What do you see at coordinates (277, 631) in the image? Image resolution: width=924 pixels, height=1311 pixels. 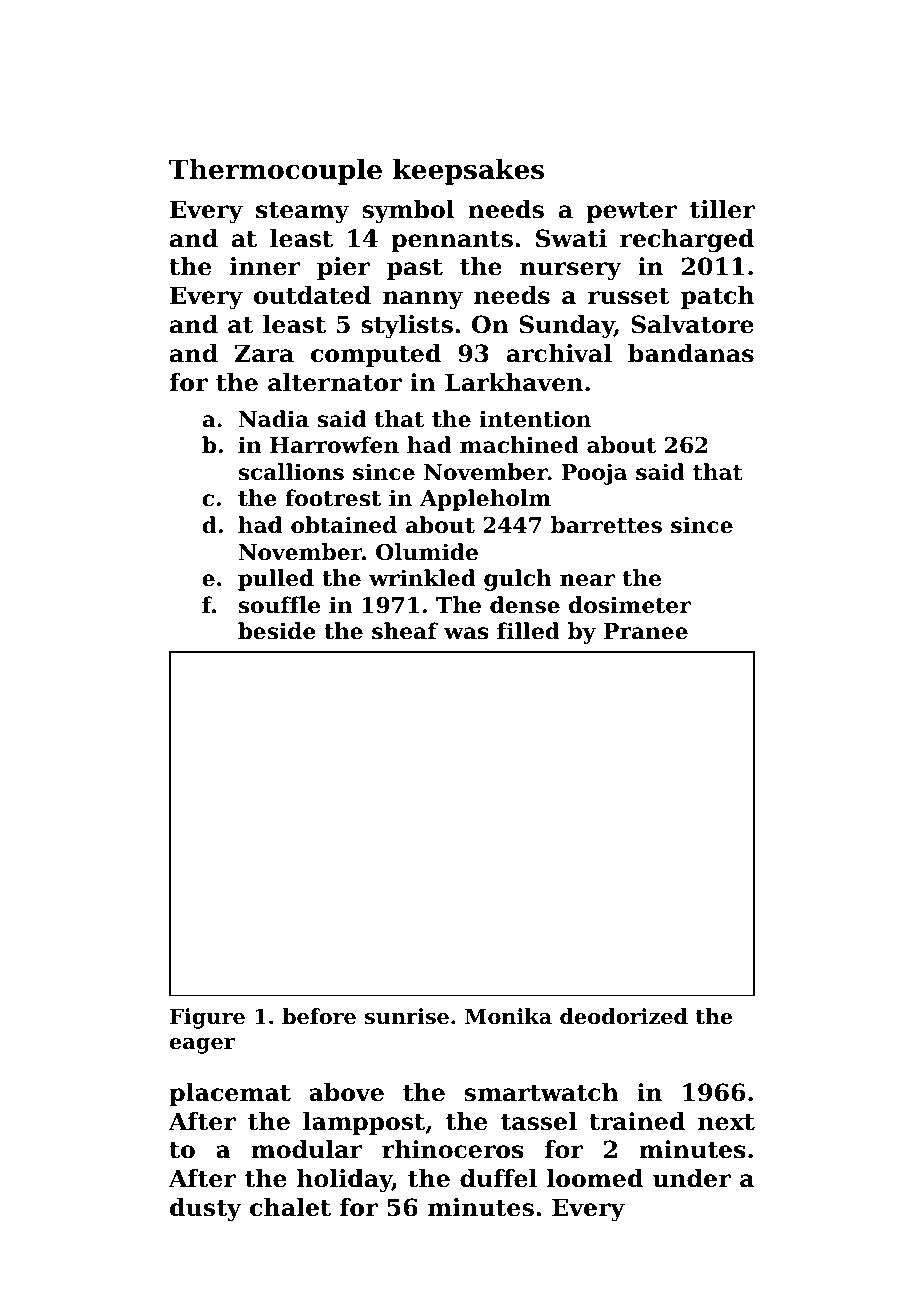 I see `beside` at bounding box center [277, 631].
